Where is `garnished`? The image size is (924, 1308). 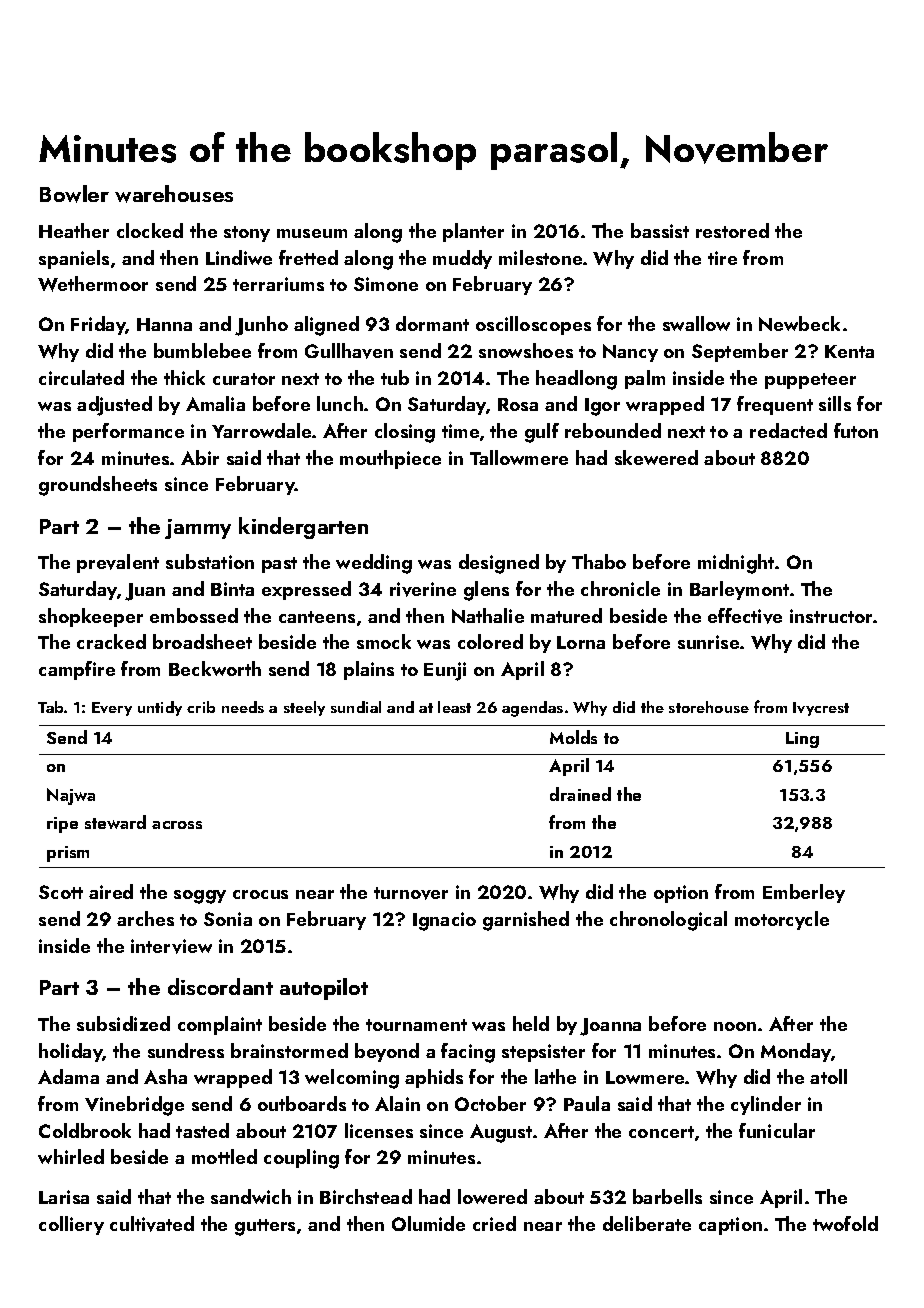
garnished is located at coordinates (526, 921).
